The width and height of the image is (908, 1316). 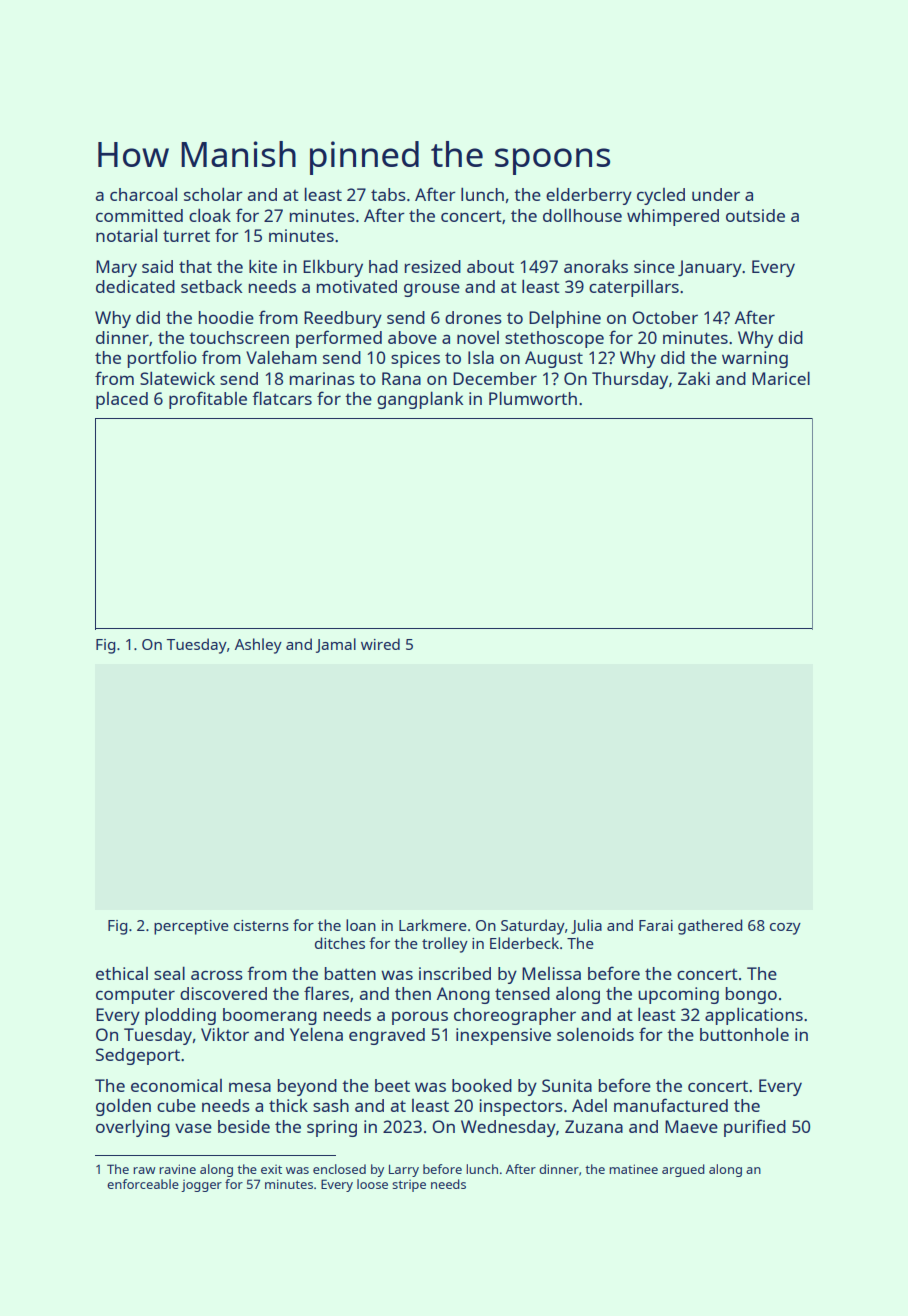 I want to click on Ashley, so click(x=258, y=646).
